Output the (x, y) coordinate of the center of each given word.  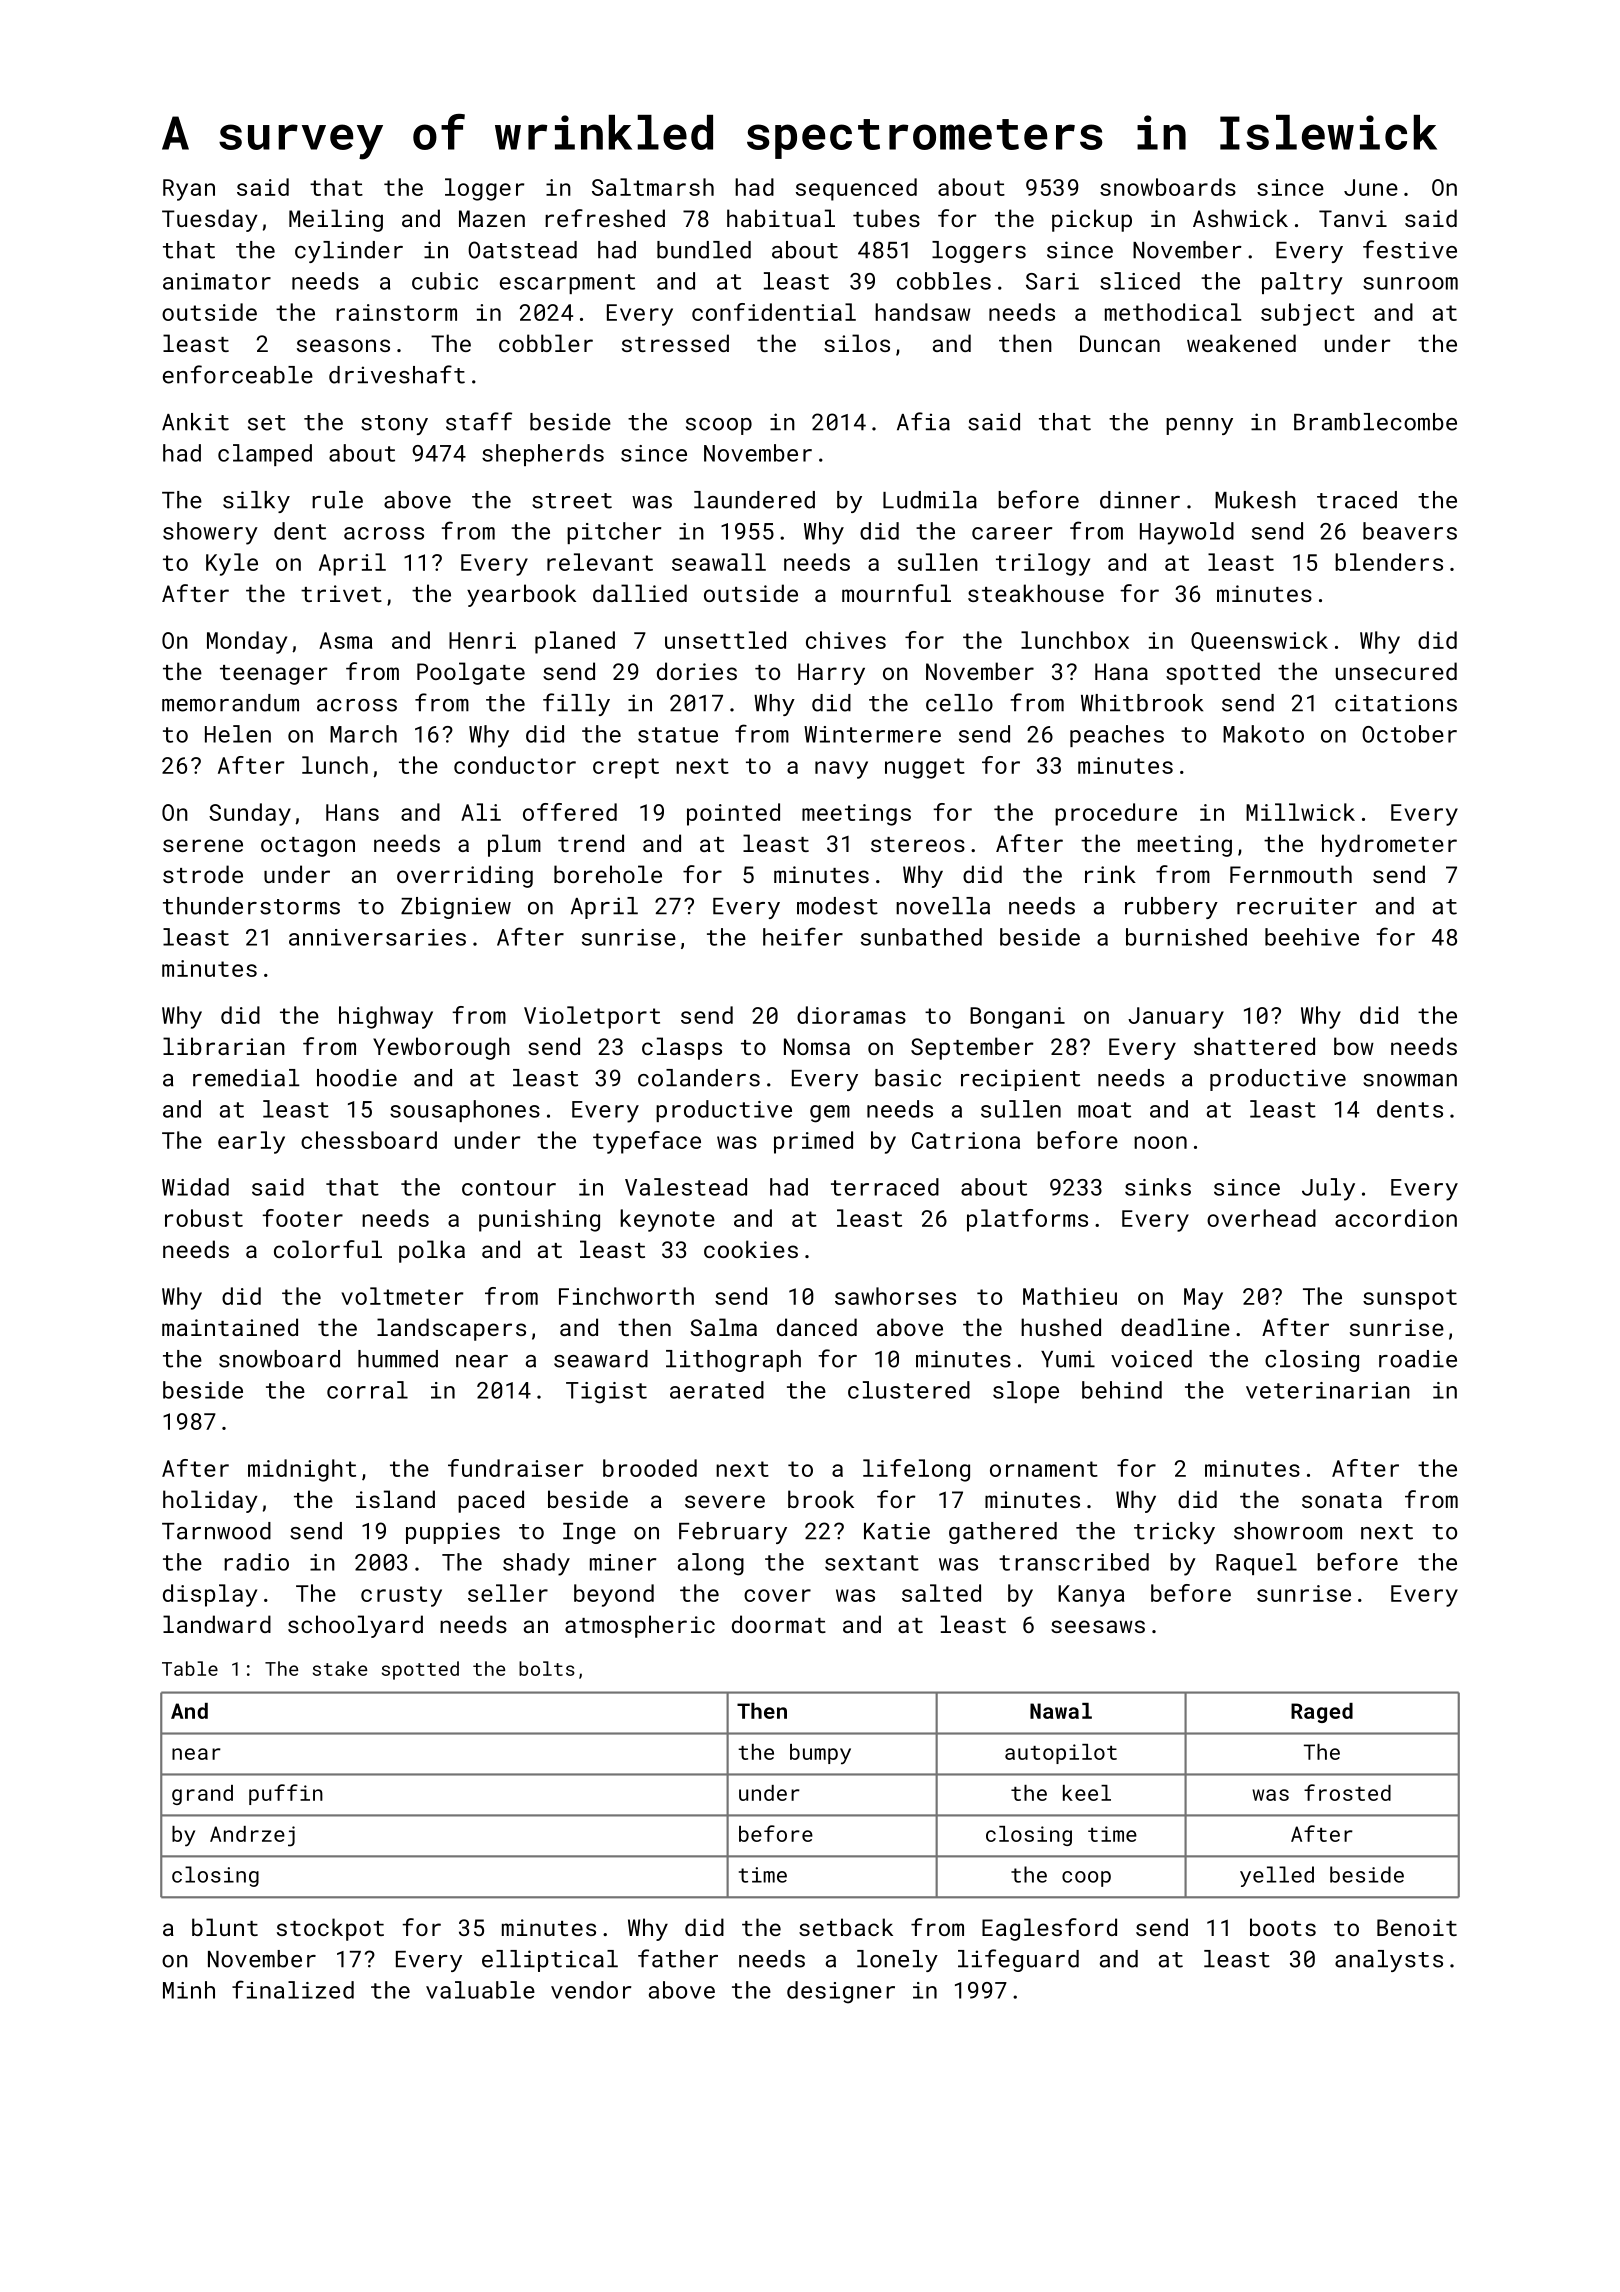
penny (1199, 426)
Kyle (232, 564)
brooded (650, 1468)
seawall (719, 562)
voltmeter (402, 1296)
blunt (225, 1927)
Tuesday (209, 220)
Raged (1322, 1713)
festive (1410, 249)
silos (857, 343)
